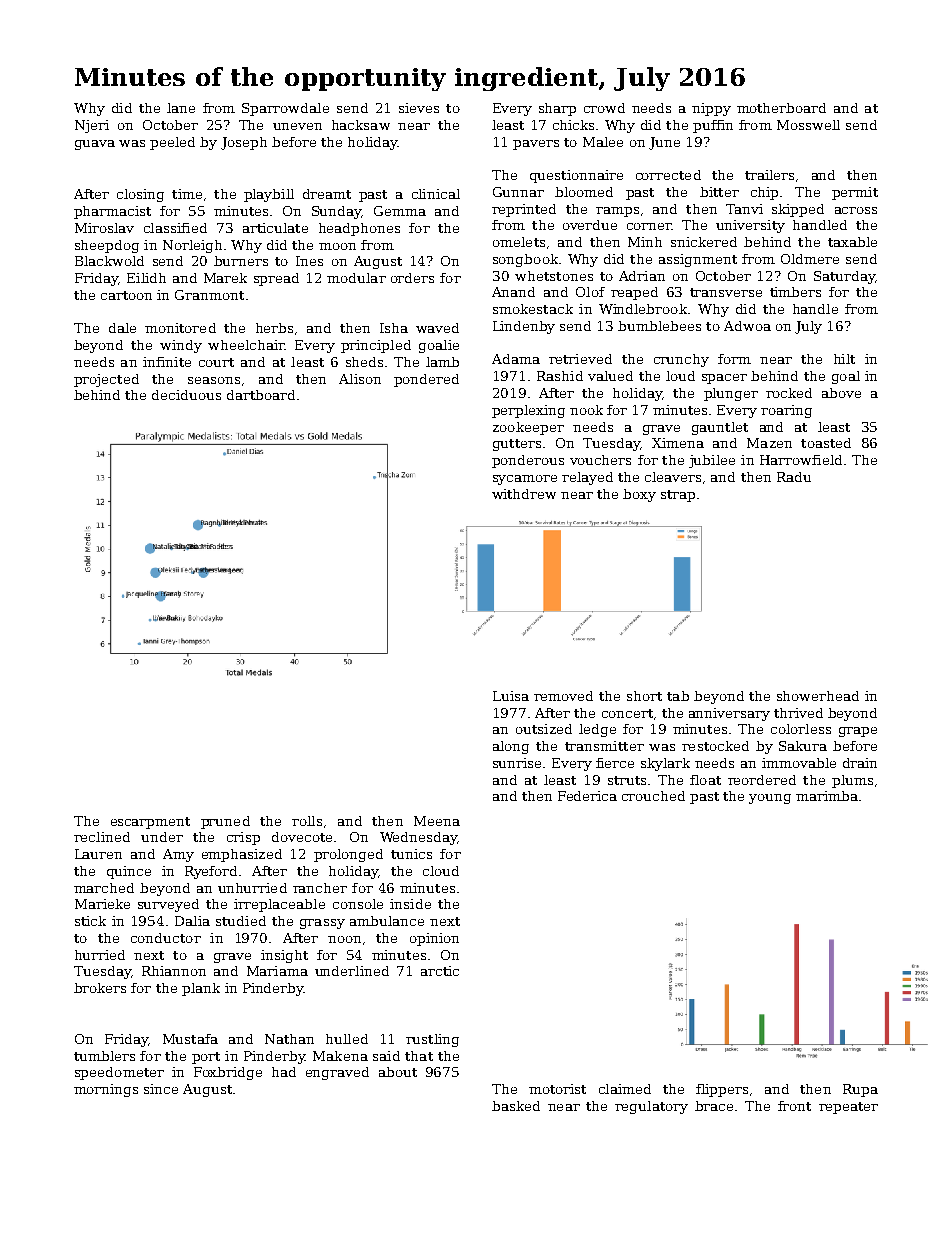 This document has width=952, height=1233. I want to click on crowd, so click(604, 108).
